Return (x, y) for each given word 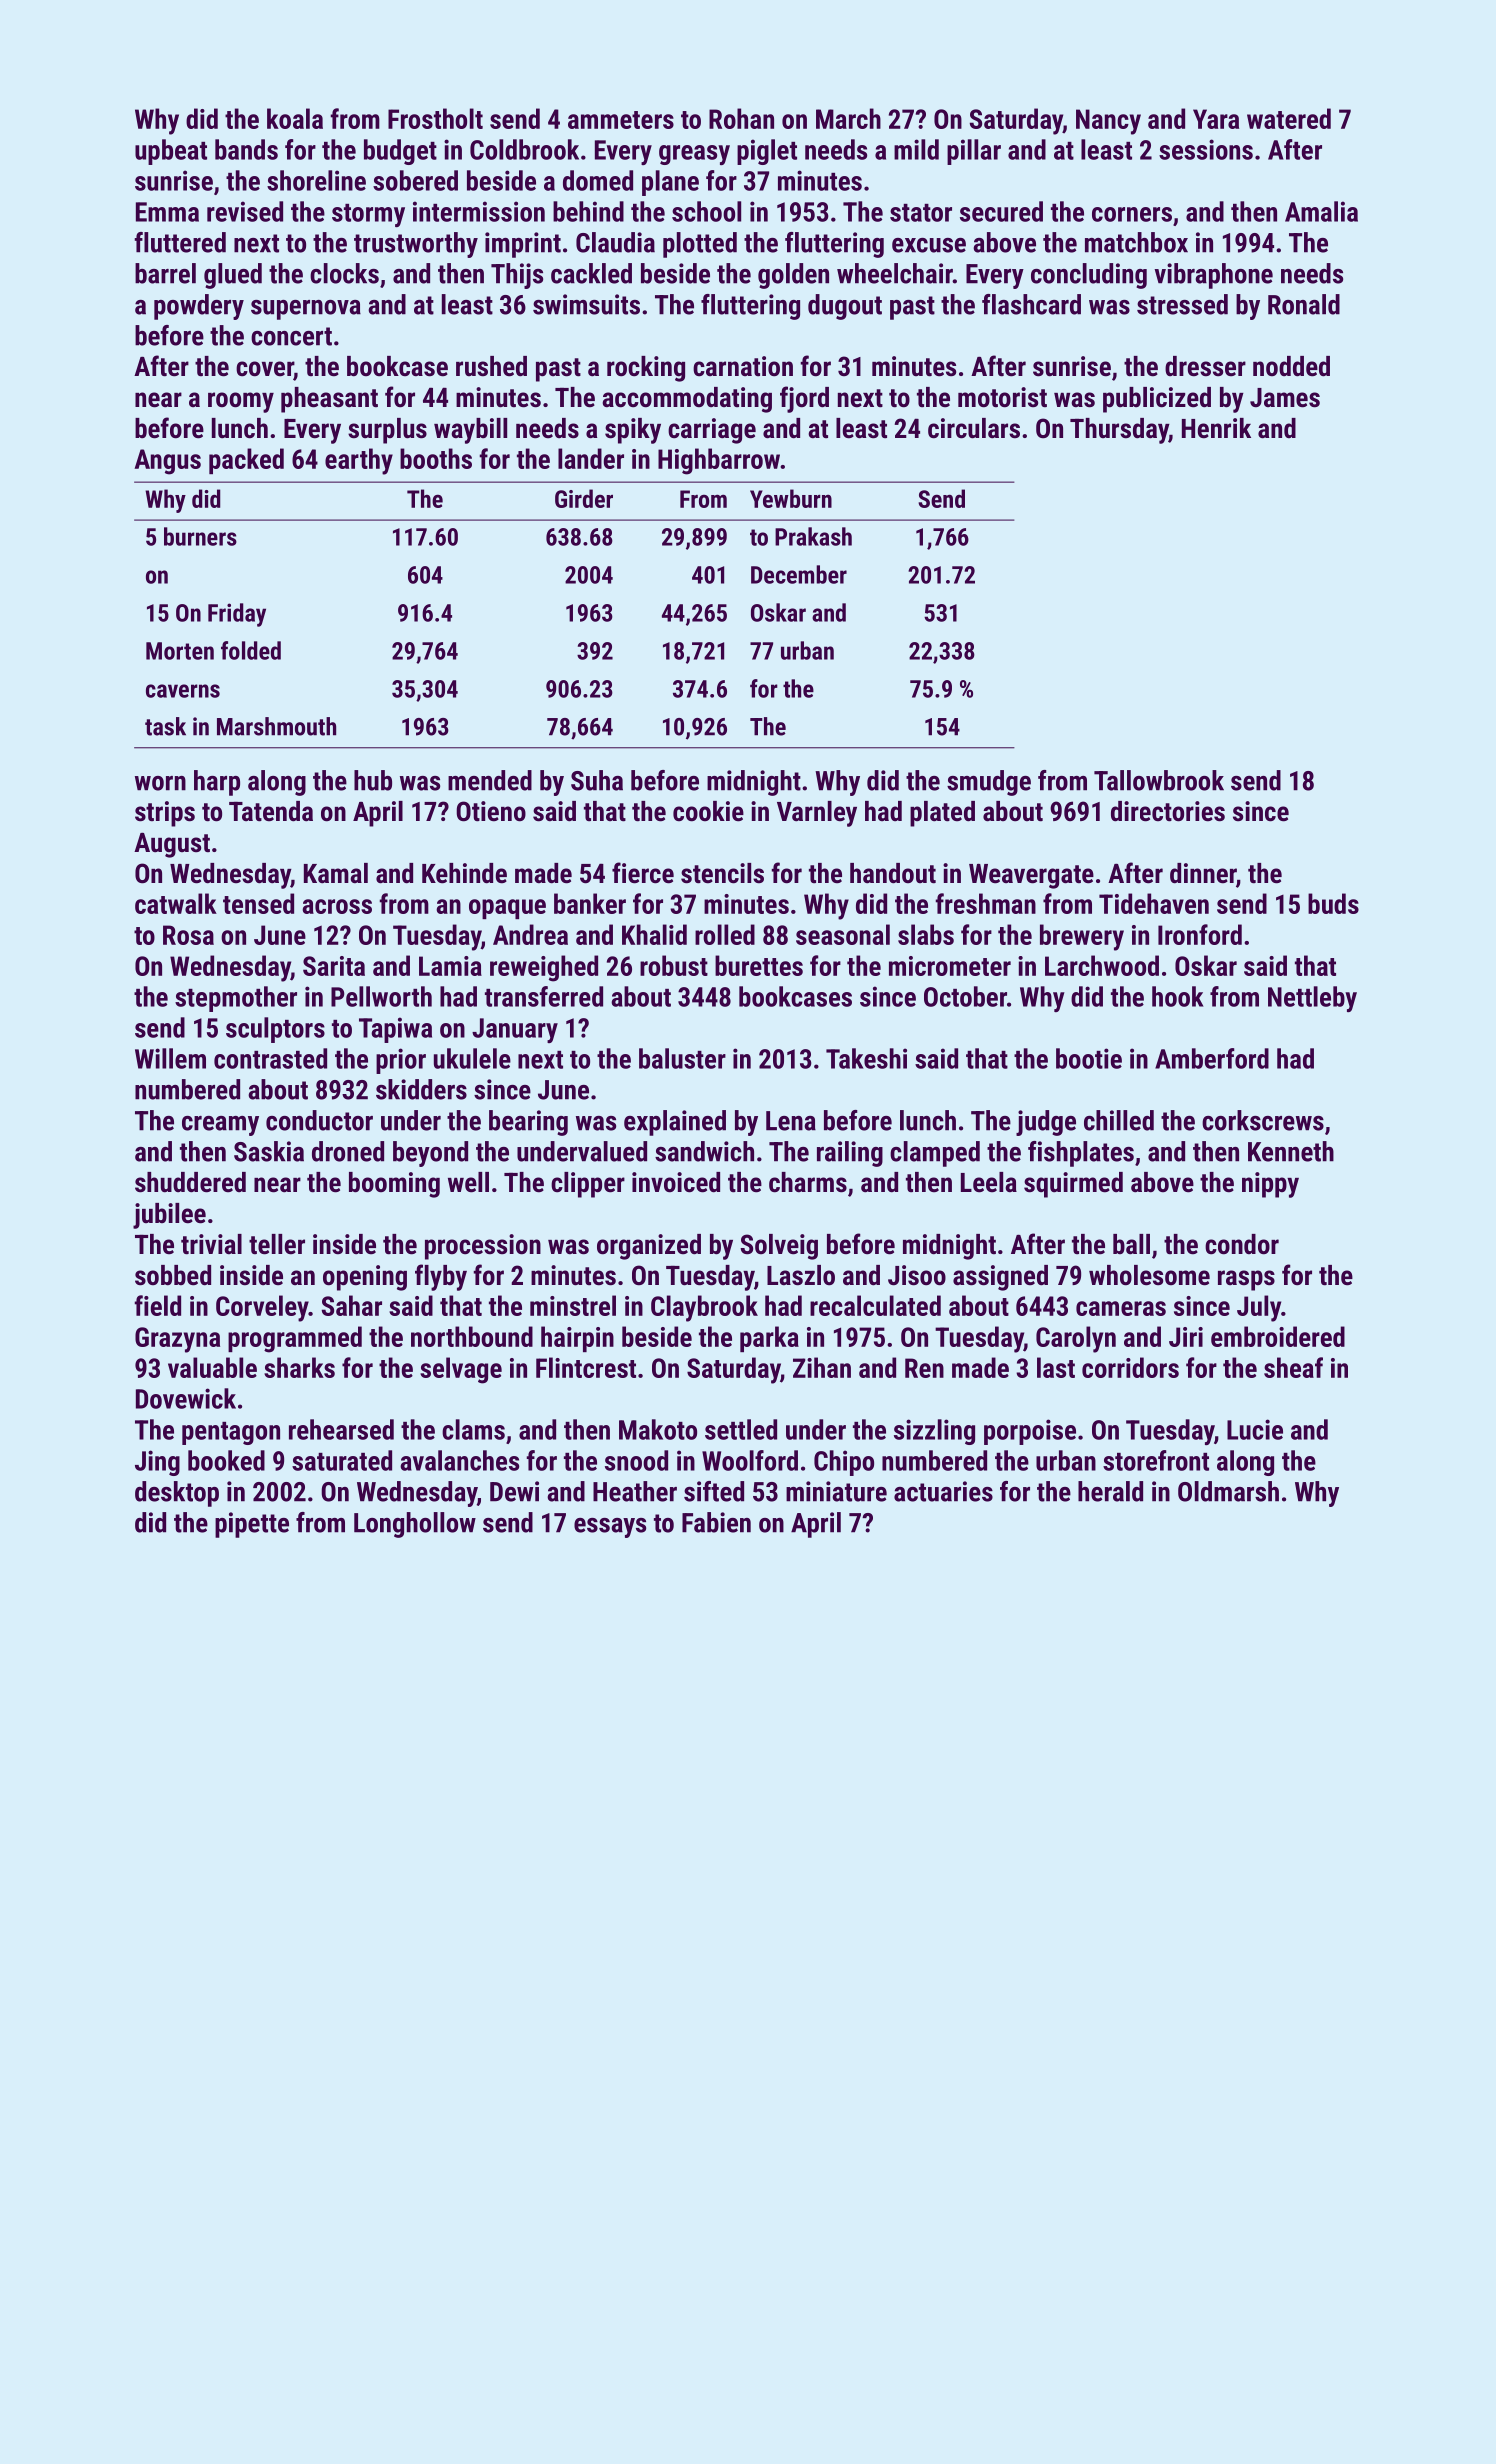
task (165, 726)
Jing (157, 1463)
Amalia (1321, 211)
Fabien (716, 1522)
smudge (989, 783)
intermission (479, 211)
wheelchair (895, 273)
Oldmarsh (1228, 1491)
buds (1333, 903)
